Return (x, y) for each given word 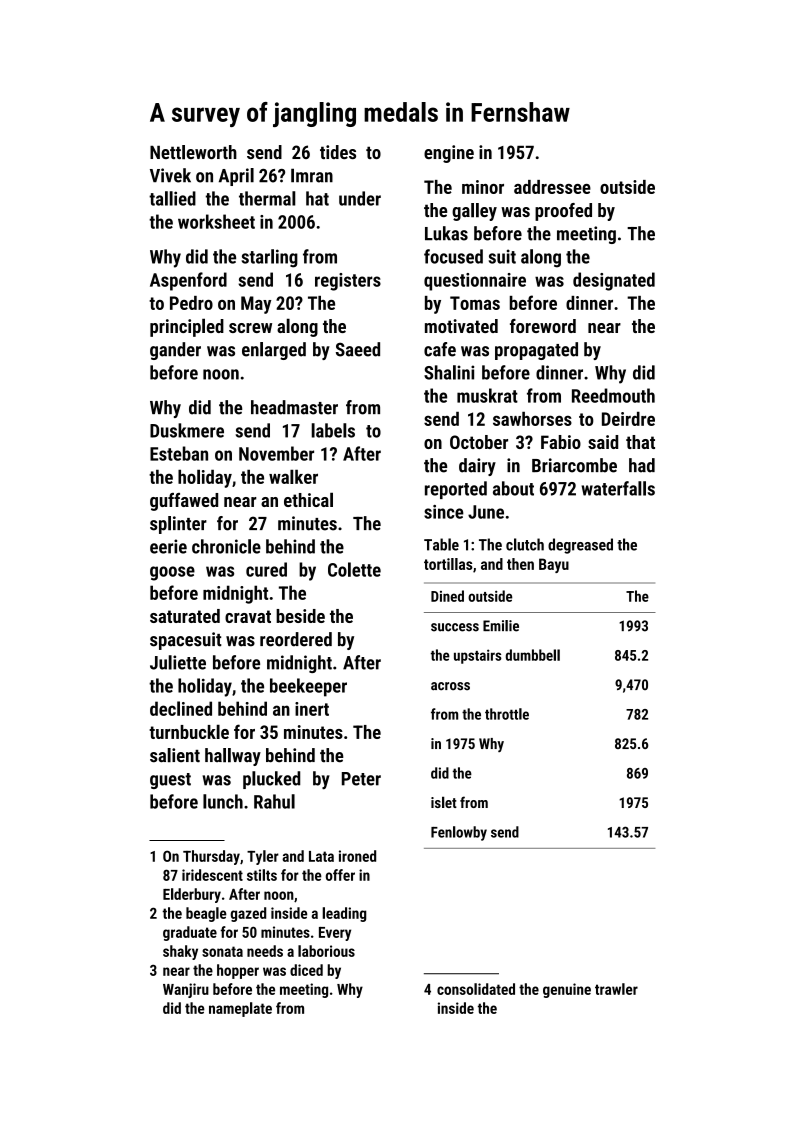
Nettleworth (193, 152)
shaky (180, 952)
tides (338, 152)
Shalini (449, 372)
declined (181, 708)
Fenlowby (459, 833)
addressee (552, 187)
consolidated (476, 989)
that (640, 442)
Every (335, 934)
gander (175, 351)
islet (444, 802)
